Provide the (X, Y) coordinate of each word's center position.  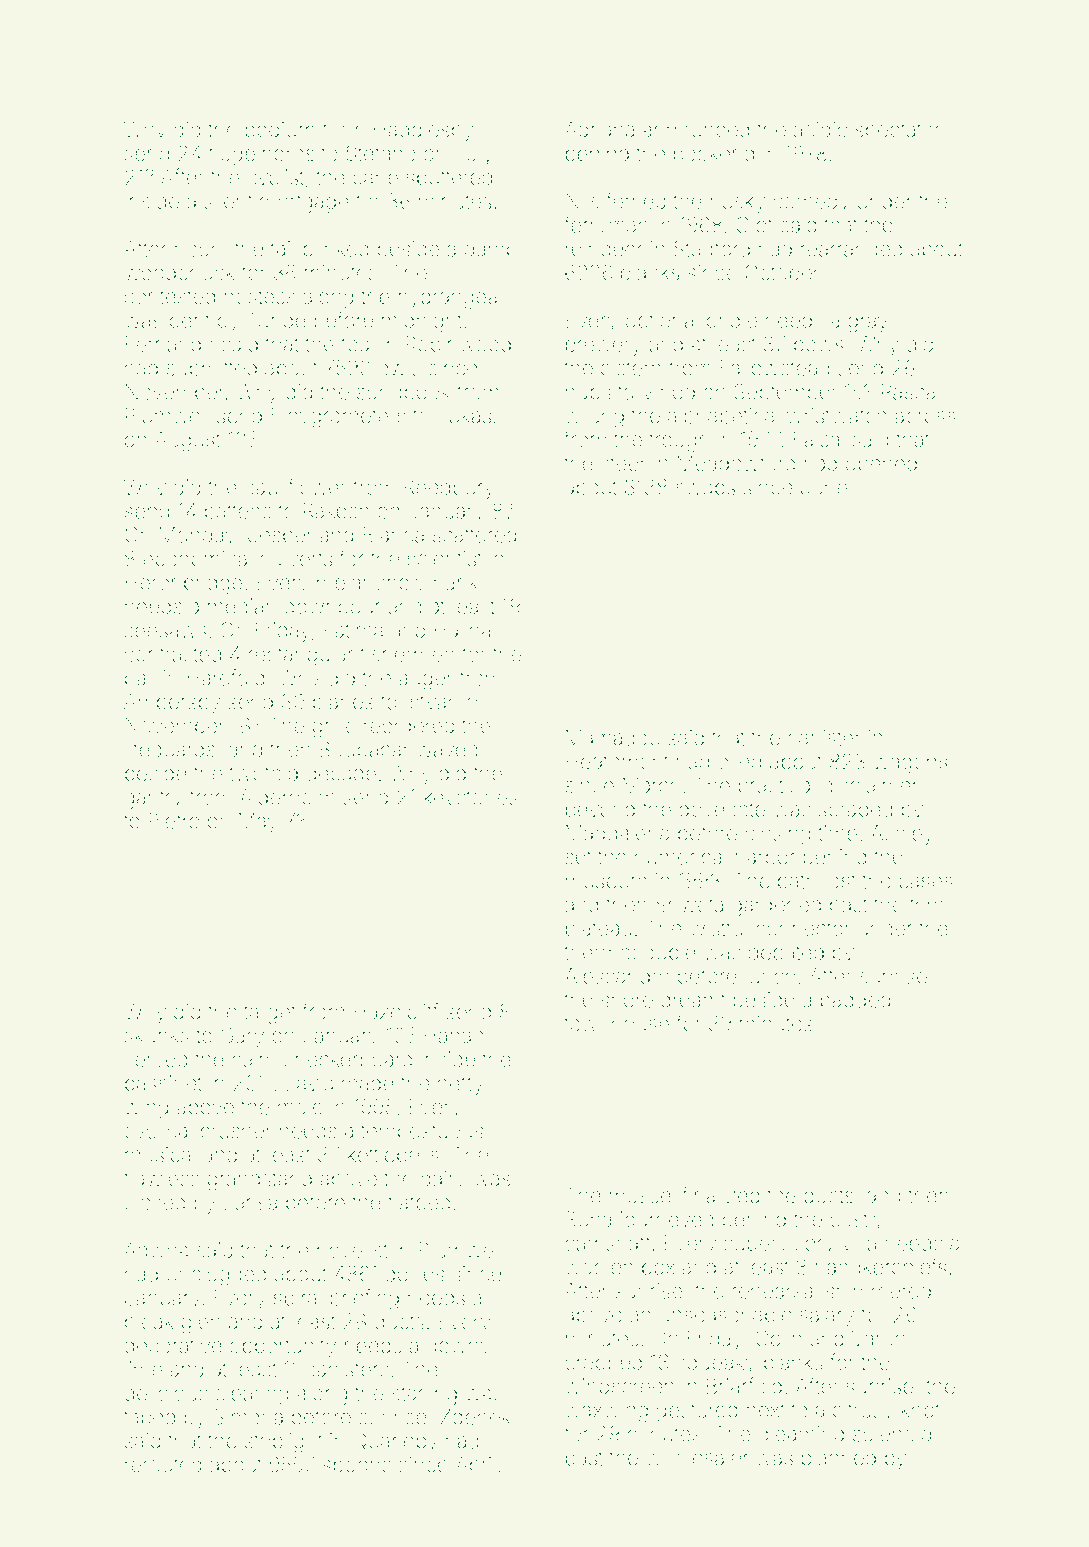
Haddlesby (423, 132)
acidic (820, 130)
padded (855, 1001)
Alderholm (287, 797)
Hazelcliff (396, 1011)
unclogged (216, 1276)
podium (280, 131)
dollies (414, 1274)
